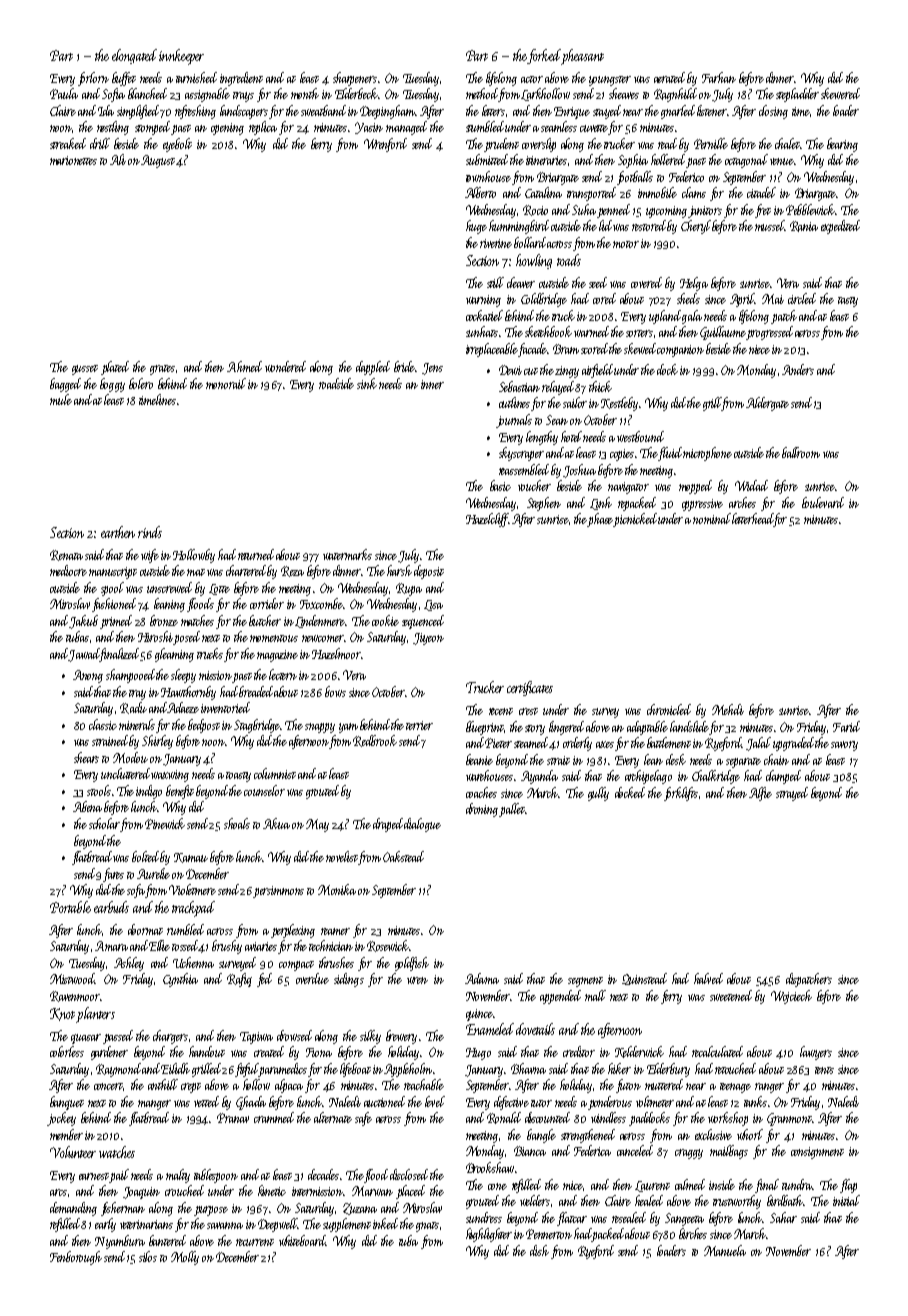 The width and height of the screenshot is (908, 1316). Describe the element at coordinates (302, 1240) in the screenshot. I see `whiteboard` at that location.
